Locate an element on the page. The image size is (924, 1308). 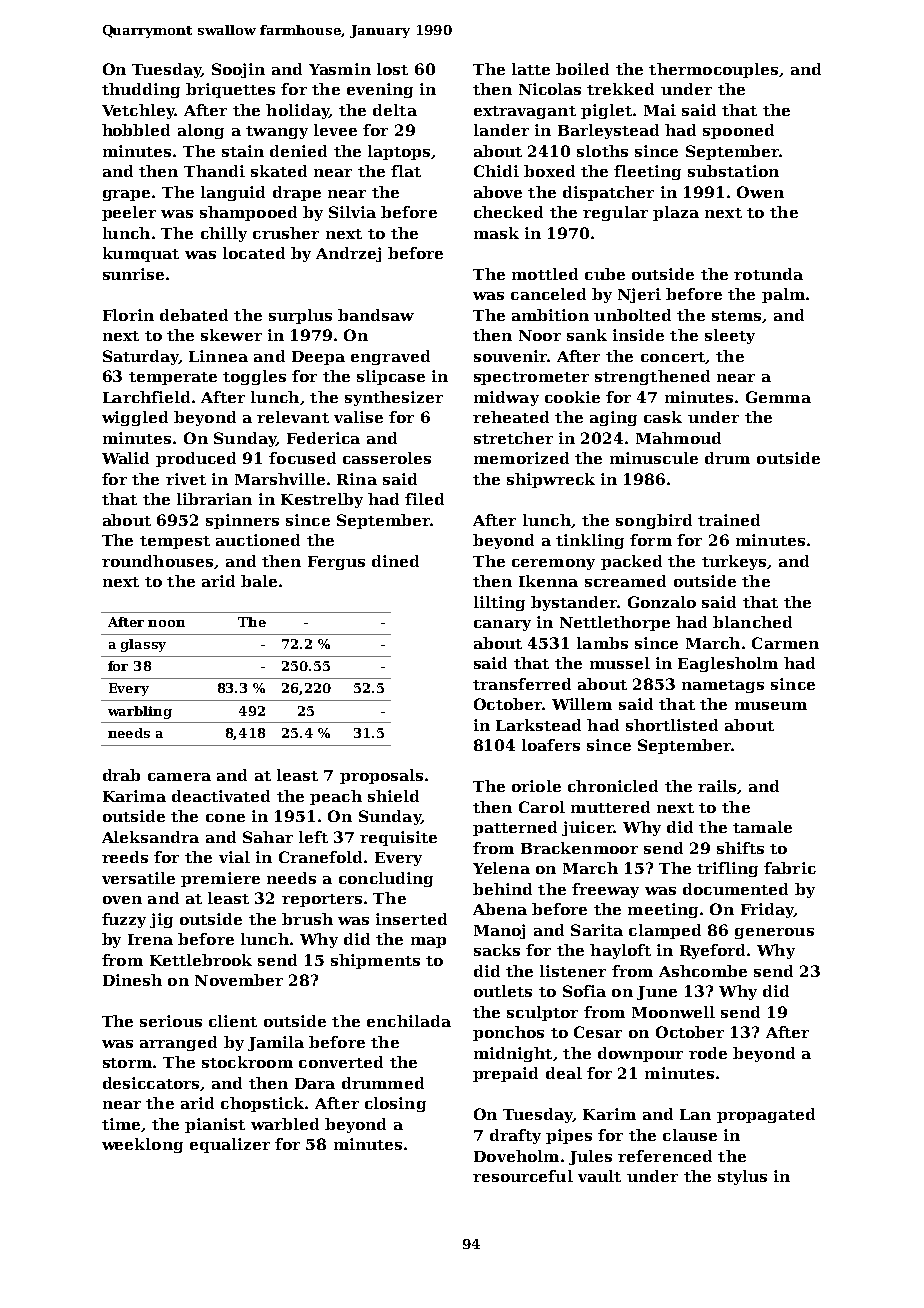
oven is located at coordinates (122, 900).
